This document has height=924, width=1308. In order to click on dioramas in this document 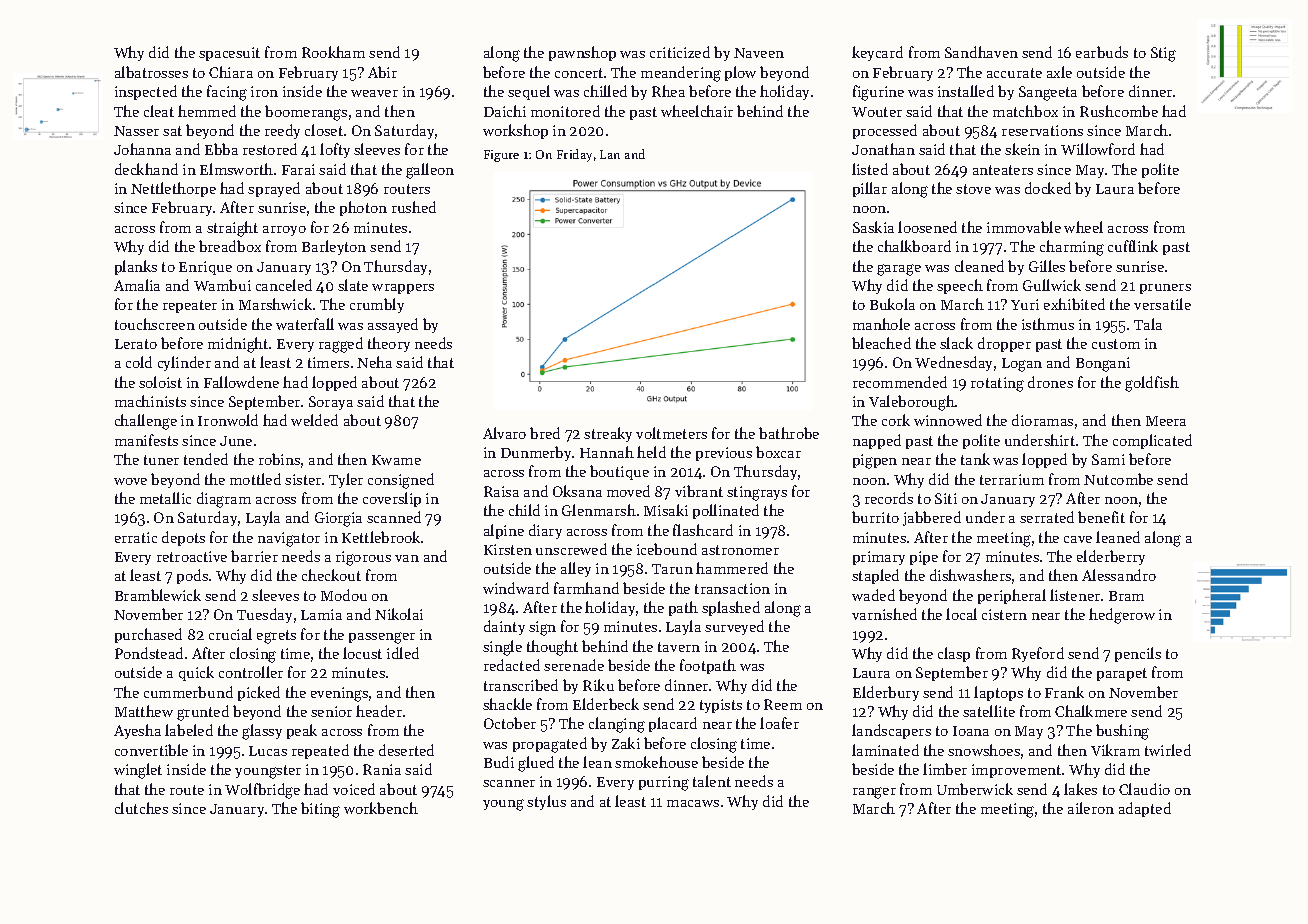, I will do `click(1042, 420)`.
